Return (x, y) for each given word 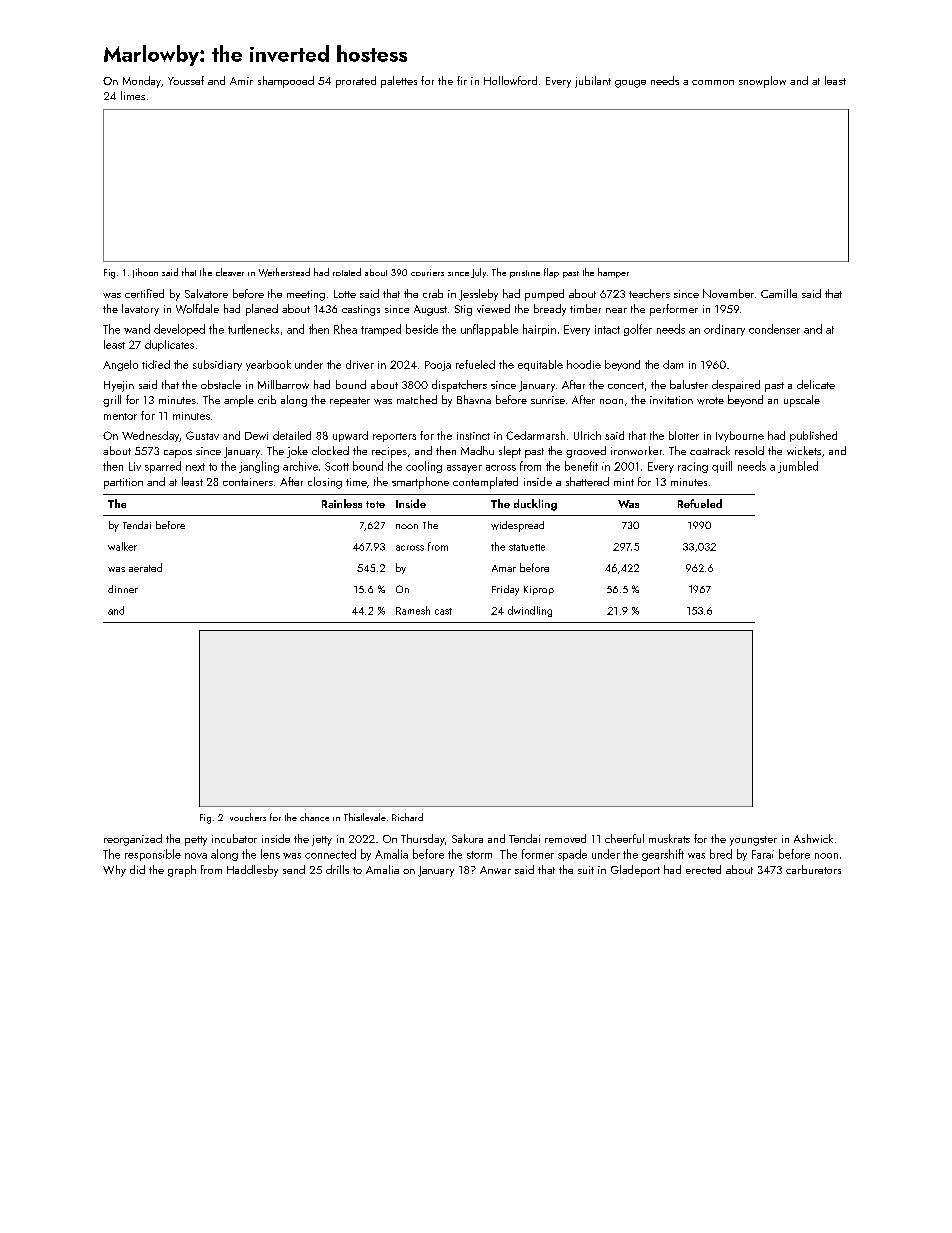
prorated (356, 82)
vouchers (248, 817)
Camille (779, 293)
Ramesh (413, 610)
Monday (142, 82)
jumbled (798, 467)
